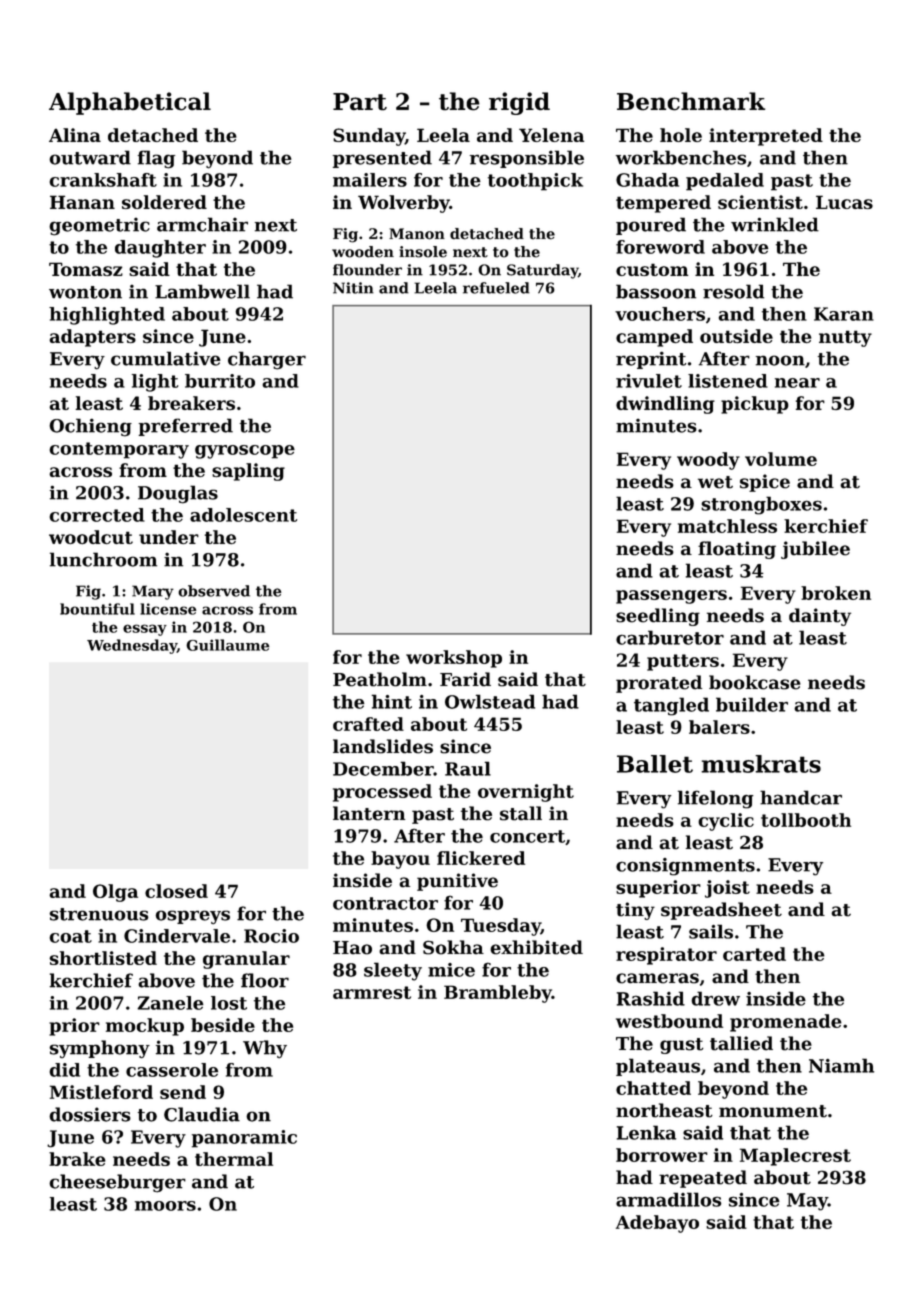  What do you see at coordinates (97, 515) in the image?
I see `corrected` at bounding box center [97, 515].
